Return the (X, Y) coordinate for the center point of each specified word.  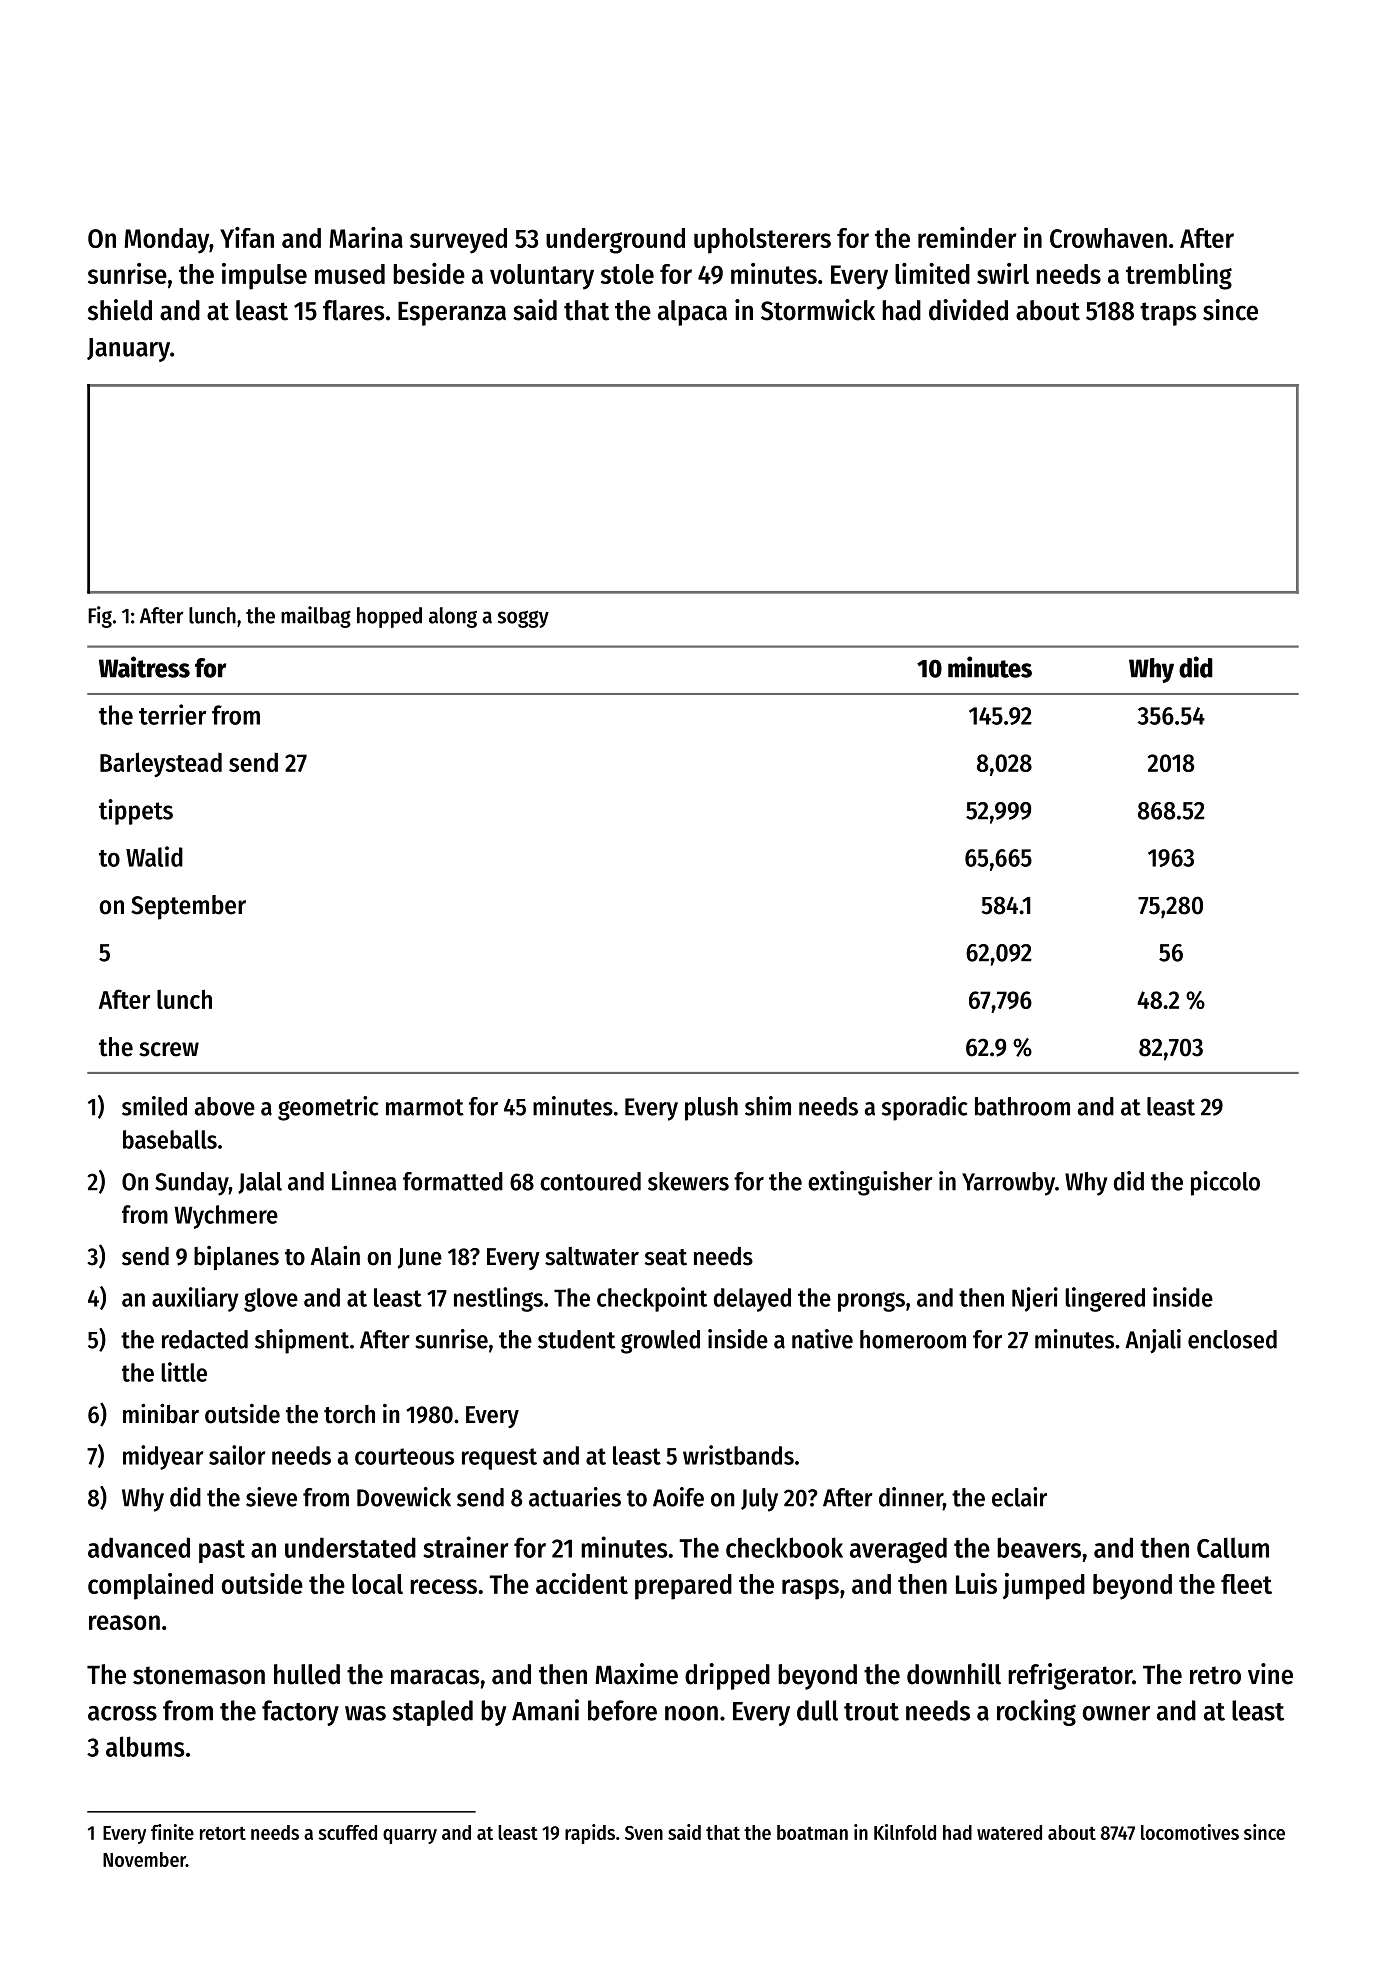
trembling (1179, 276)
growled (660, 1342)
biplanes (236, 1258)
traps (1168, 314)
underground (615, 241)
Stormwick (818, 310)
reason (124, 1622)
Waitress (144, 667)
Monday (166, 241)
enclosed (1232, 1339)
